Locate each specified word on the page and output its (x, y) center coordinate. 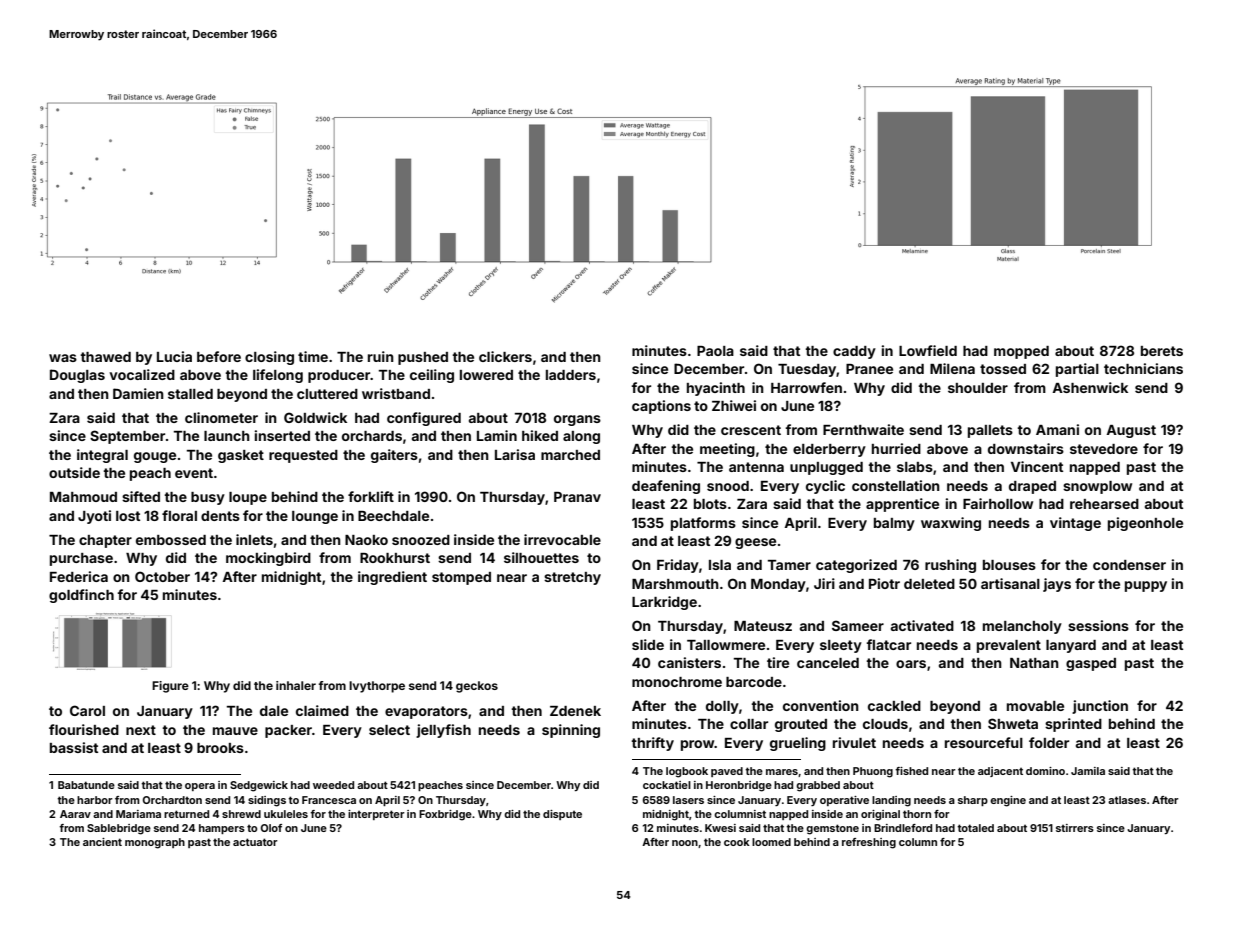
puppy (1146, 586)
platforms (703, 524)
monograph (155, 843)
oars (911, 664)
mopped (1021, 352)
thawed (105, 357)
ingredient (392, 578)
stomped (461, 578)
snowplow (1097, 487)
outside (74, 472)
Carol (87, 710)
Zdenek (575, 711)
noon (685, 843)
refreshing (869, 843)
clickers (505, 356)
